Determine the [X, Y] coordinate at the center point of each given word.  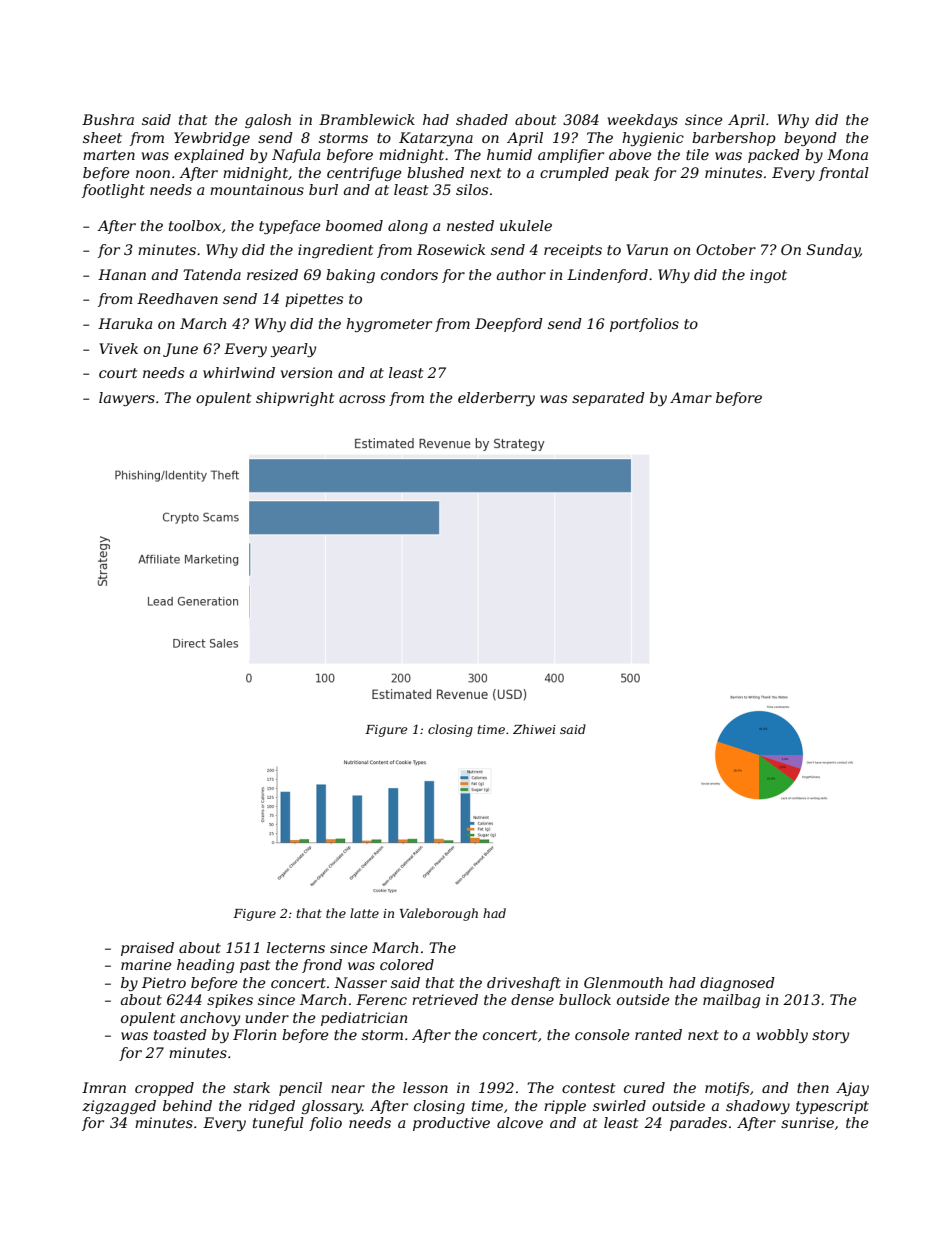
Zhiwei [534, 729]
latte [364, 913]
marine [146, 964]
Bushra [108, 119]
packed [774, 156]
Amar [691, 397]
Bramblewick [367, 119]
